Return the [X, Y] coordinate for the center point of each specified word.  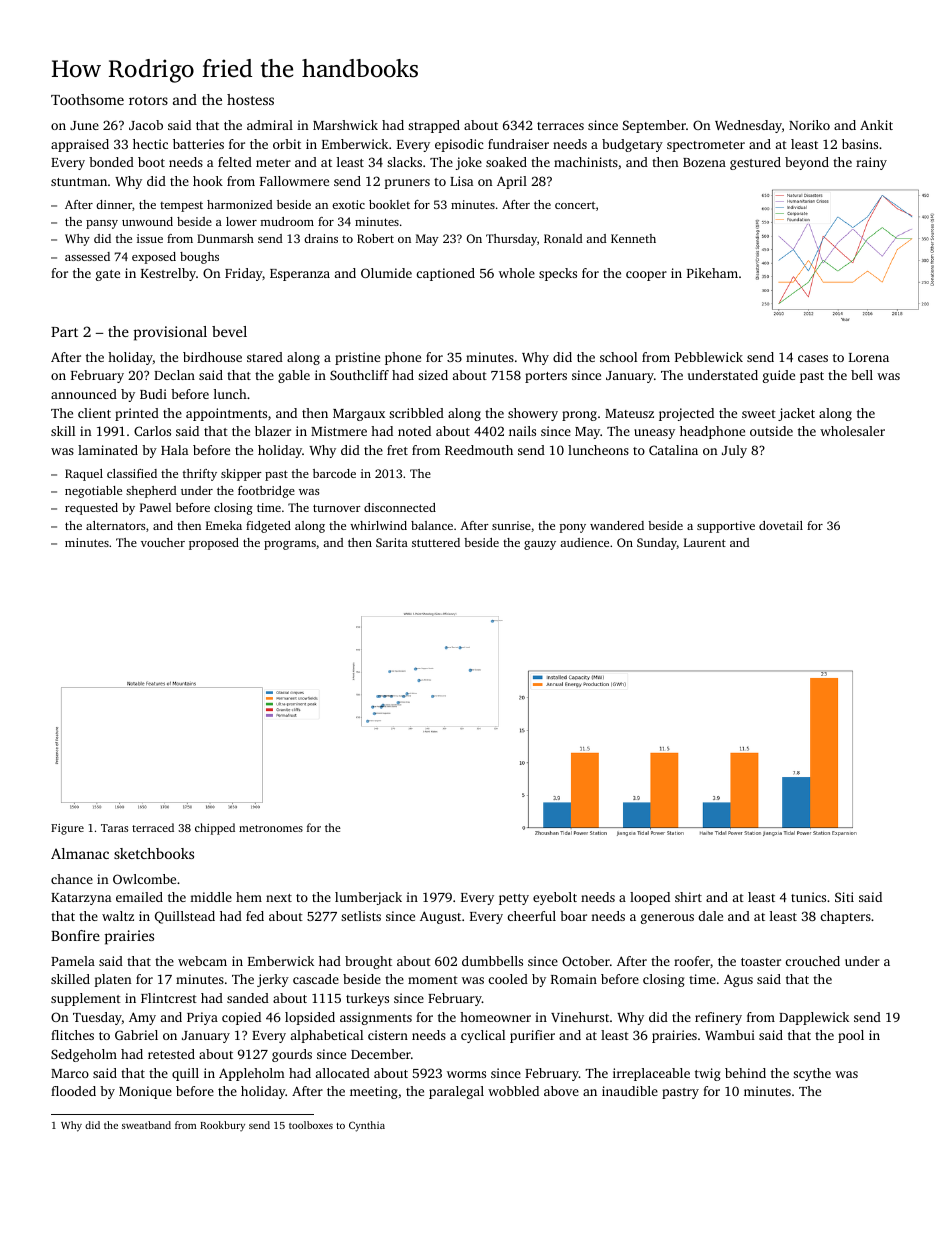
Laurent [705, 542]
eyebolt [555, 898]
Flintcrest [169, 998]
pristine [357, 358]
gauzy [540, 545]
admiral [270, 125]
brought [368, 962]
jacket [796, 414]
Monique [145, 1092]
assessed [87, 256]
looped [650, 898]
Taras [114, 828]
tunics [808, 897]
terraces [560, 126]
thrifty [200, 475]
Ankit [876, 125]
